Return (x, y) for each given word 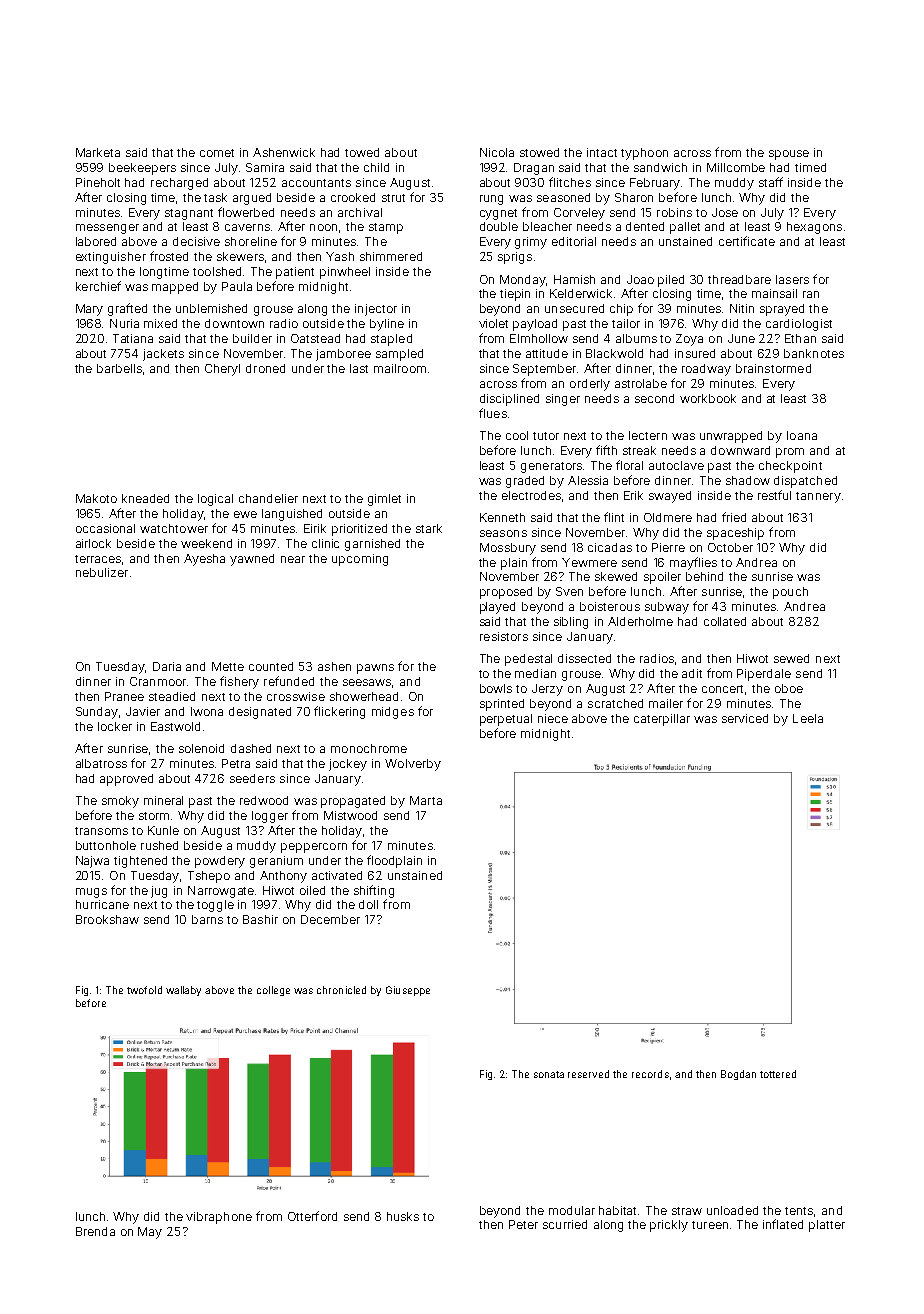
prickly (669, 1226)
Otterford (312, 1216)
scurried (565, 1224)
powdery (220, 862)
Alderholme (640, 621)
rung (491, 200)
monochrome (369, 748)
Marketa (98, 152)
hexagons (814, 228)
